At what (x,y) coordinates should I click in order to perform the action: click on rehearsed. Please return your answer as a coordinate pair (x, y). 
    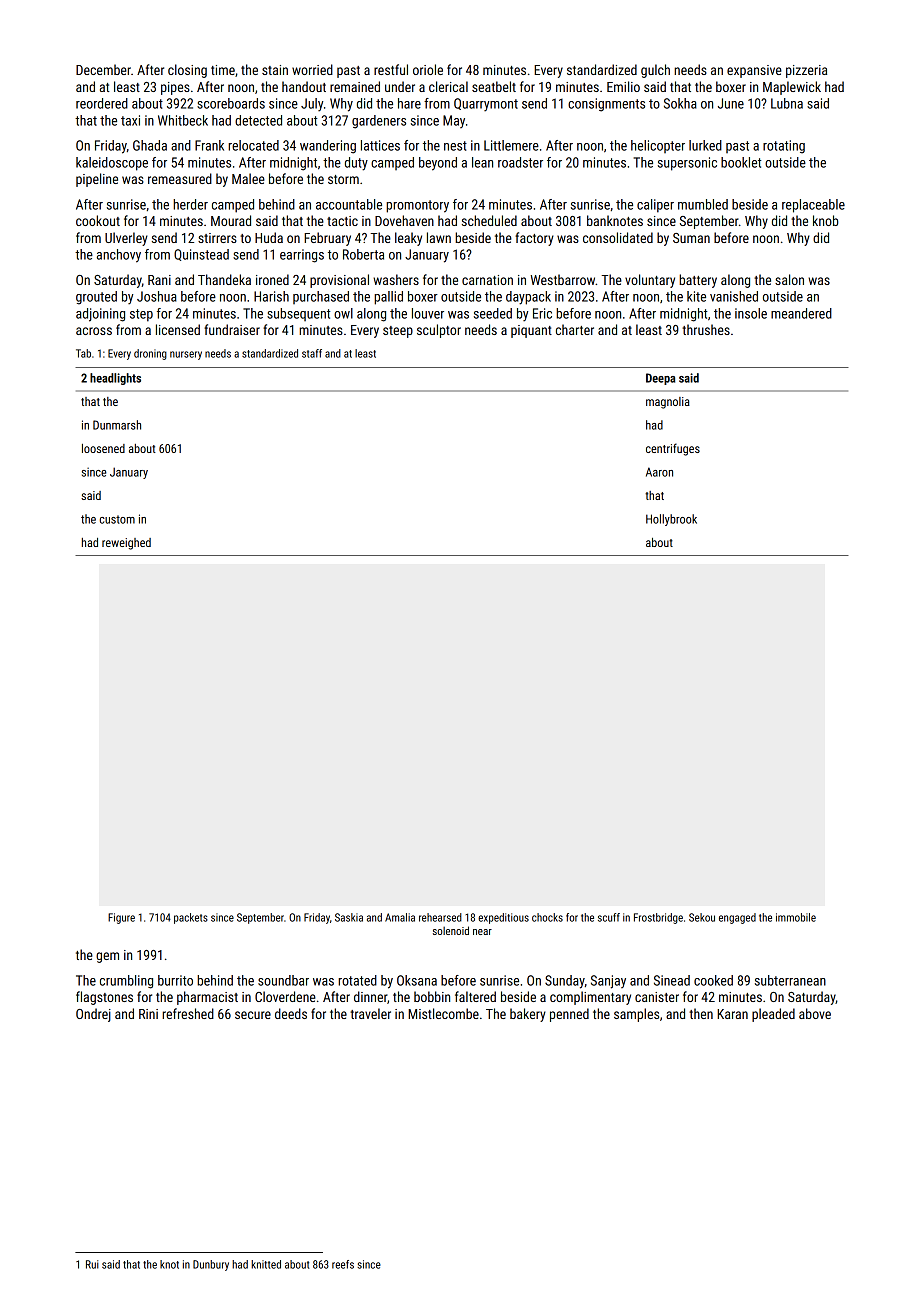
    Looking at the image, I should click on (440, 917).
